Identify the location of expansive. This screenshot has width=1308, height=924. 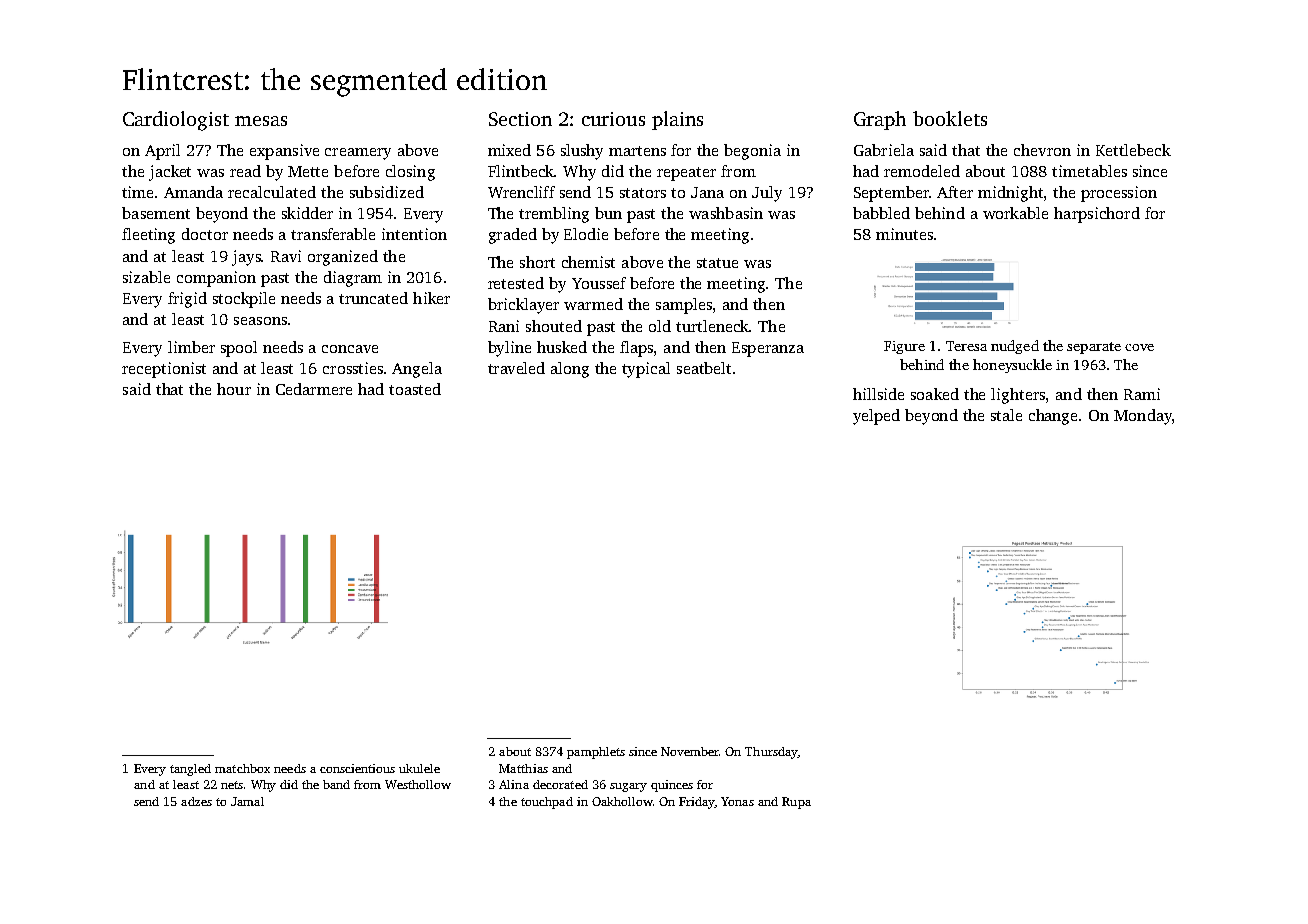
(284, 152).
